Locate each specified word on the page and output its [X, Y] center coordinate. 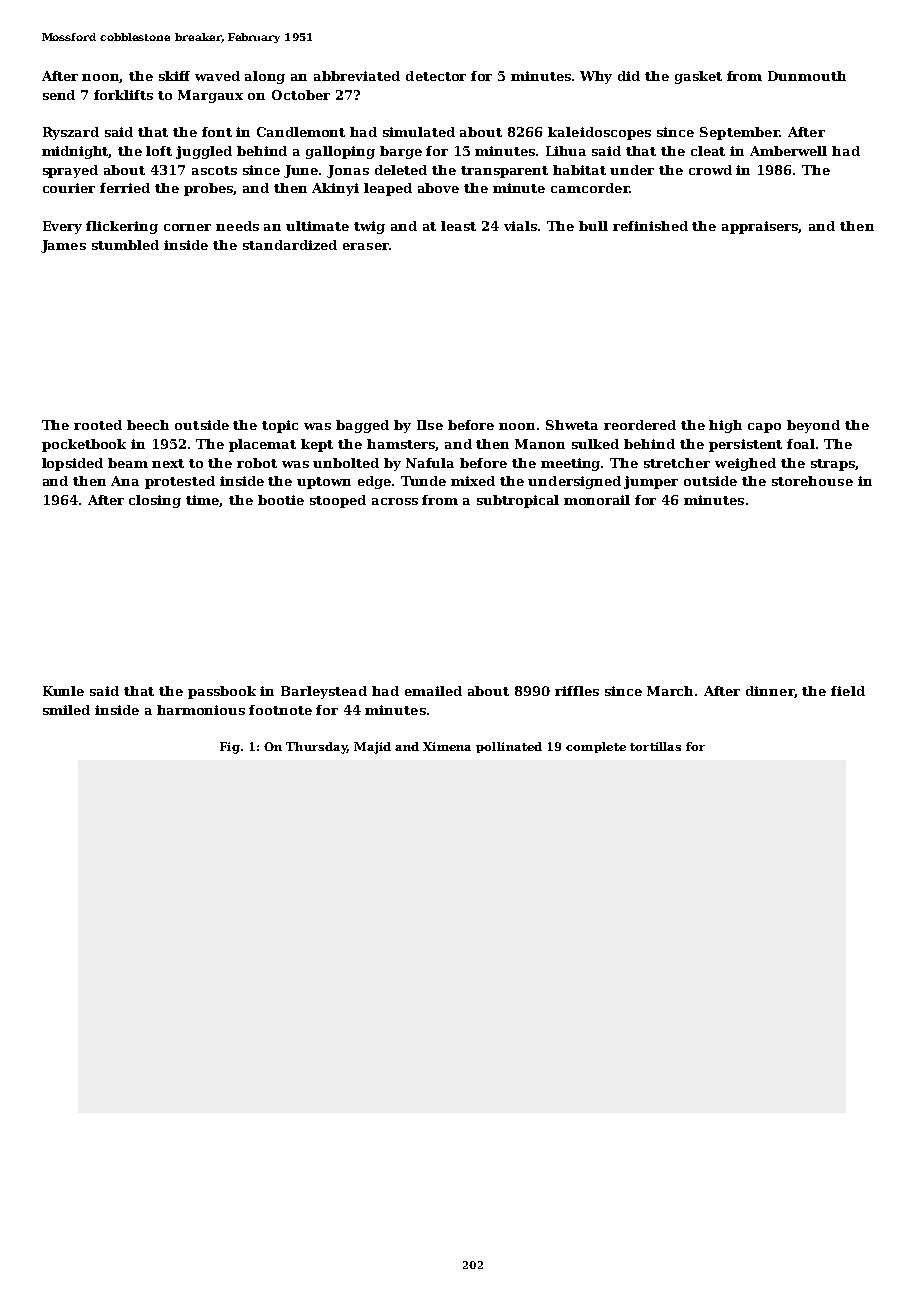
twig [369, 227]
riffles [577, 691]
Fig [230, 748]
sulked [595, 444]
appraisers [760, 227]
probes [209, 189]
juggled [204, 152]
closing [155, 501]
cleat [708, 151]
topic [280, 426]
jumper [651, 482]
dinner [770, 691]
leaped [388, 189]
